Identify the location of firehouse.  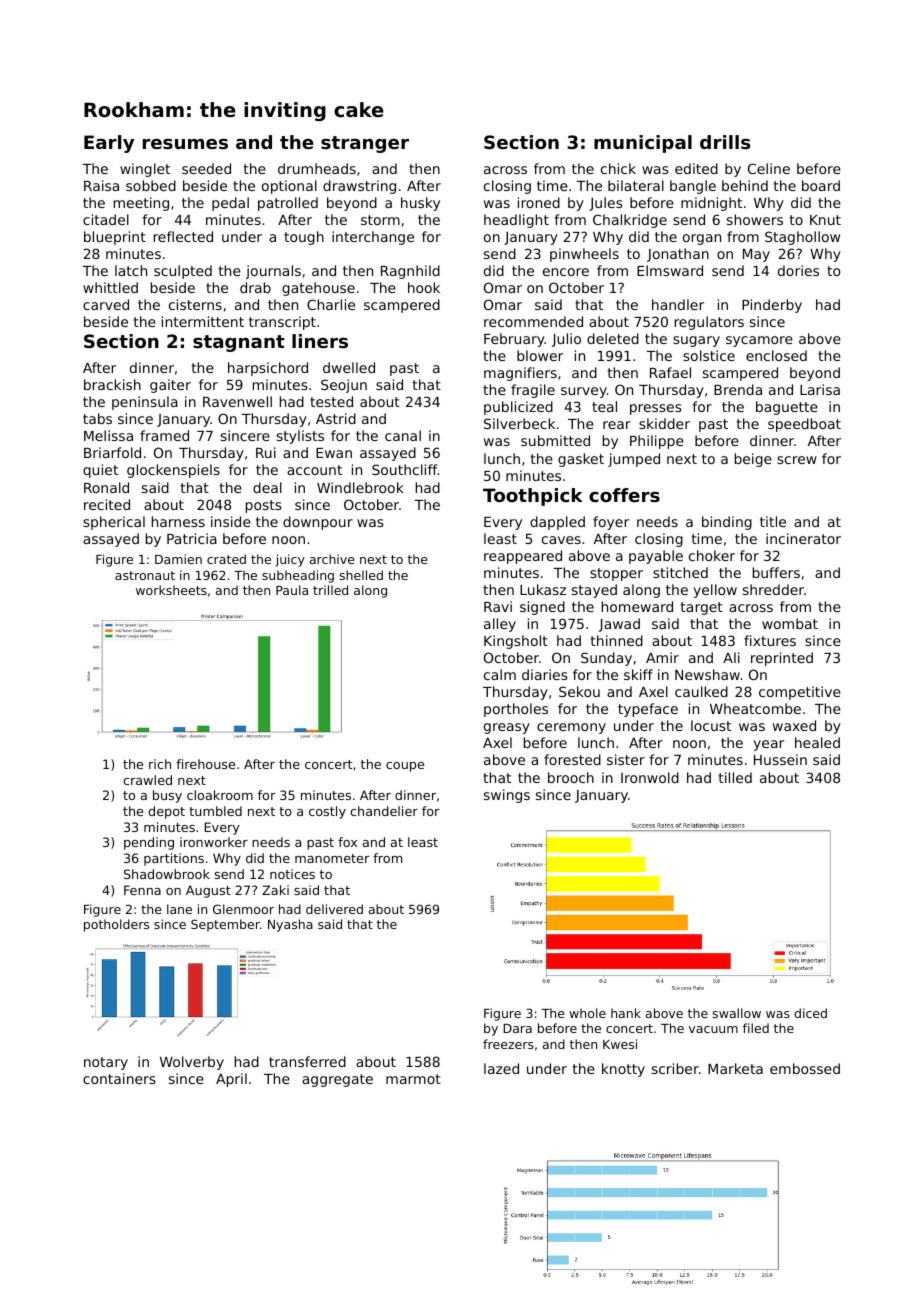
(205, 764).
